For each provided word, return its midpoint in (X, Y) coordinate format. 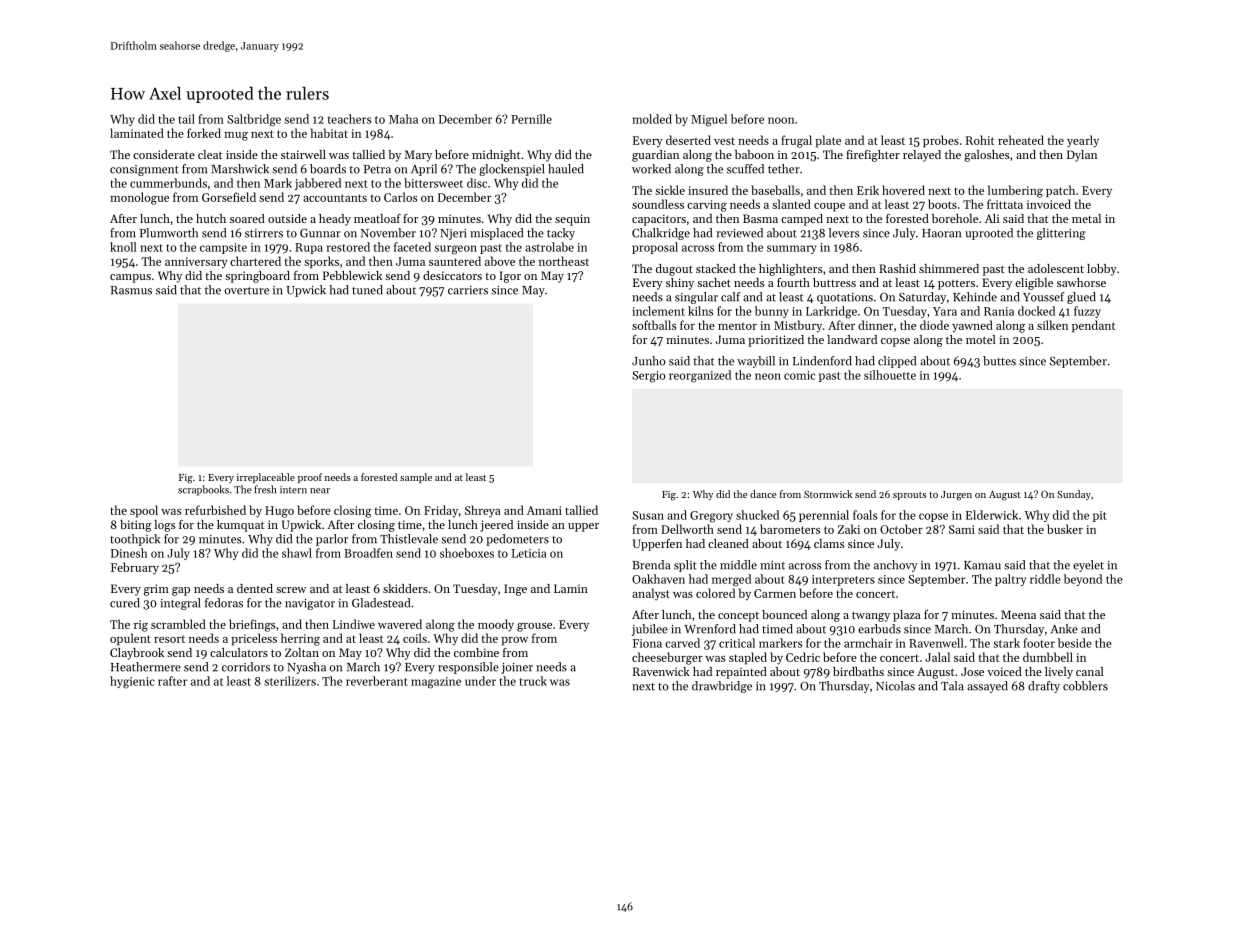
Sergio (649, 377)
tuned (367, 290)
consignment (144, 170)
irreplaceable (266, 478)
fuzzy (1087, 312)
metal (1086, 218)
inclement (658, 311)
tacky (561, 234)
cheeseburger (667, 658)
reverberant (376, 681)
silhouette (890, 375)
